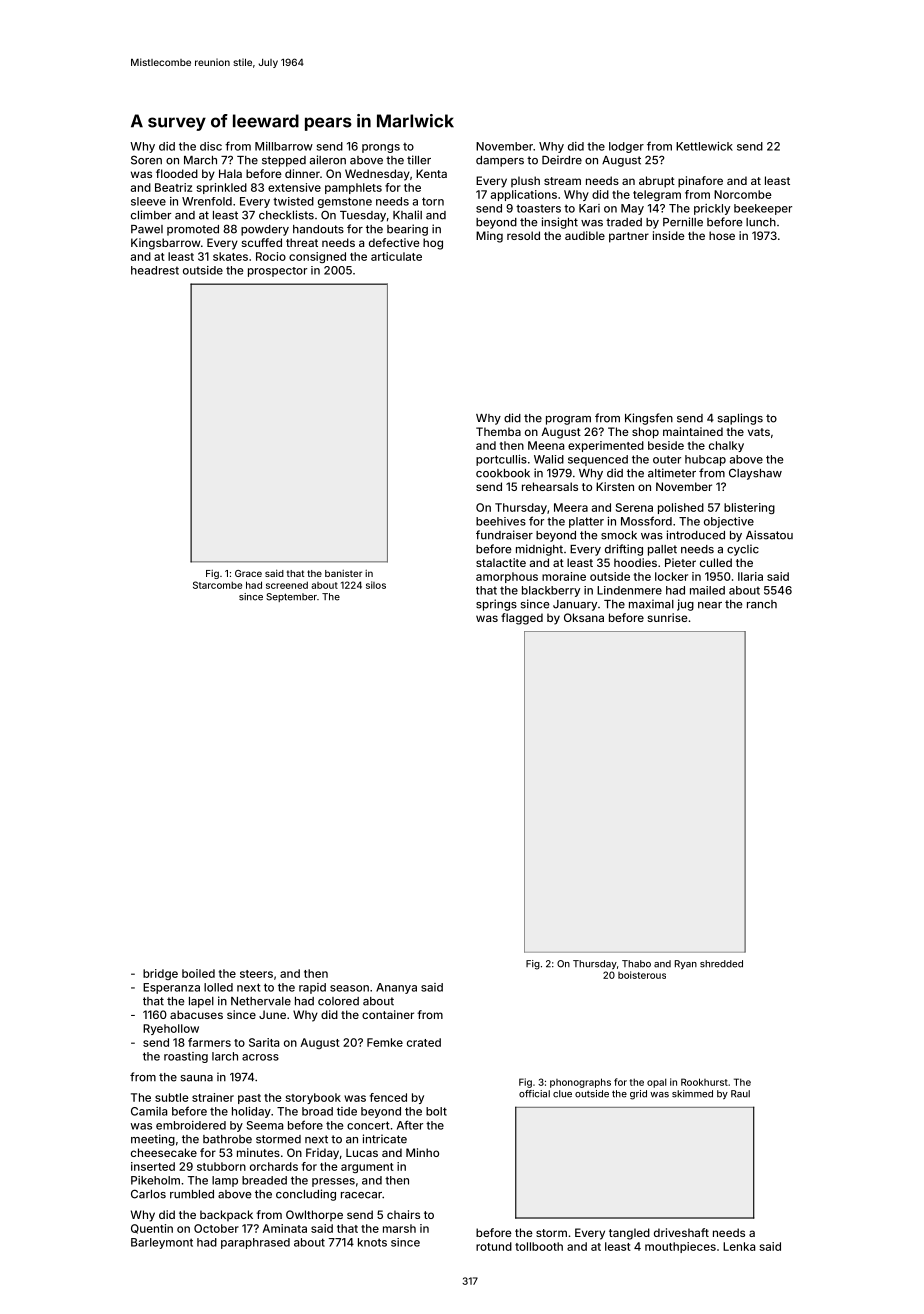 This page has width=924, height=1314. Describe the element at coordinates (264, 1042) in the page. I see `Sarita` at that location.
